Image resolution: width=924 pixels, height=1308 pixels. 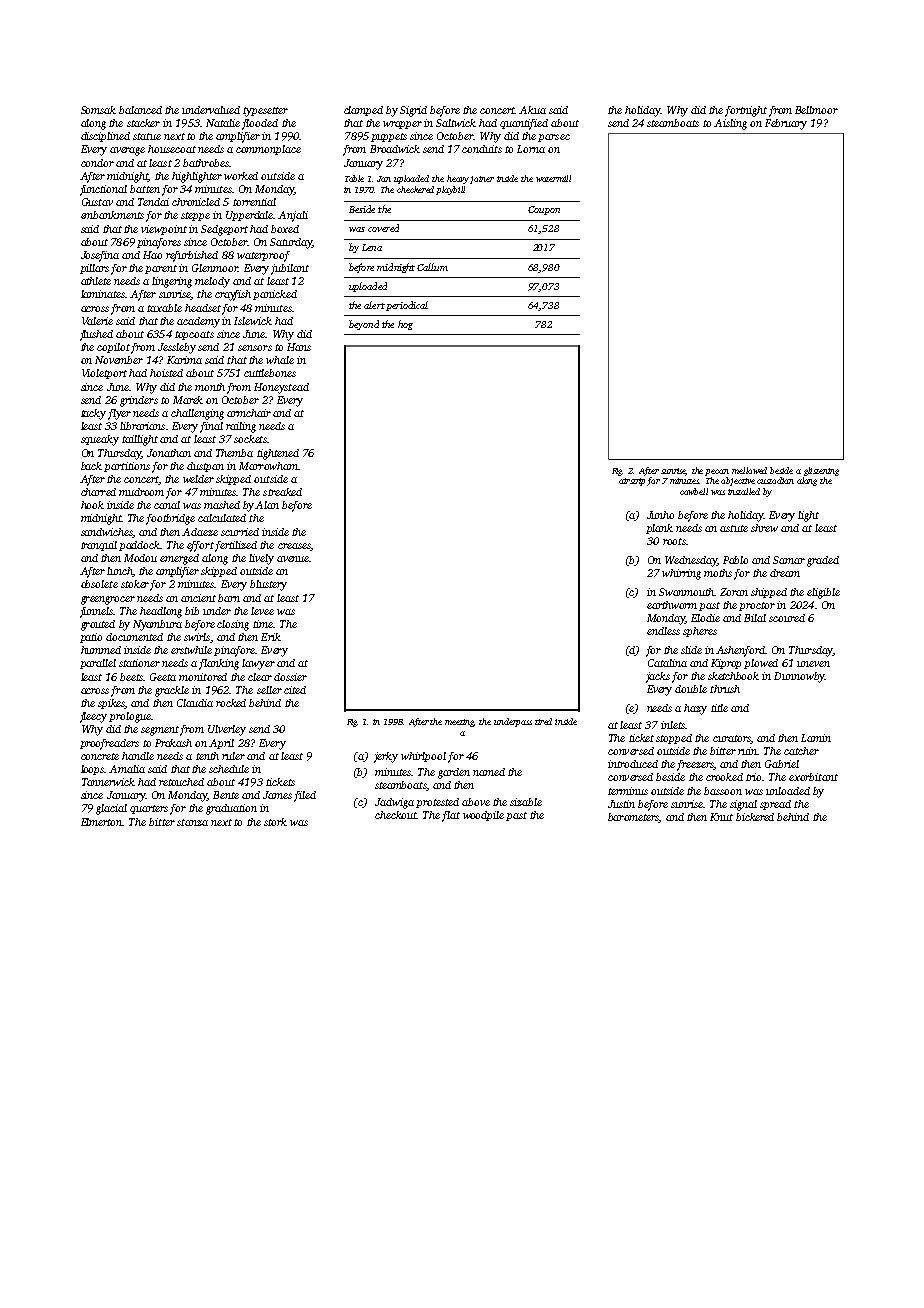 I want to click on watermill, so click(x=553, y=178).
